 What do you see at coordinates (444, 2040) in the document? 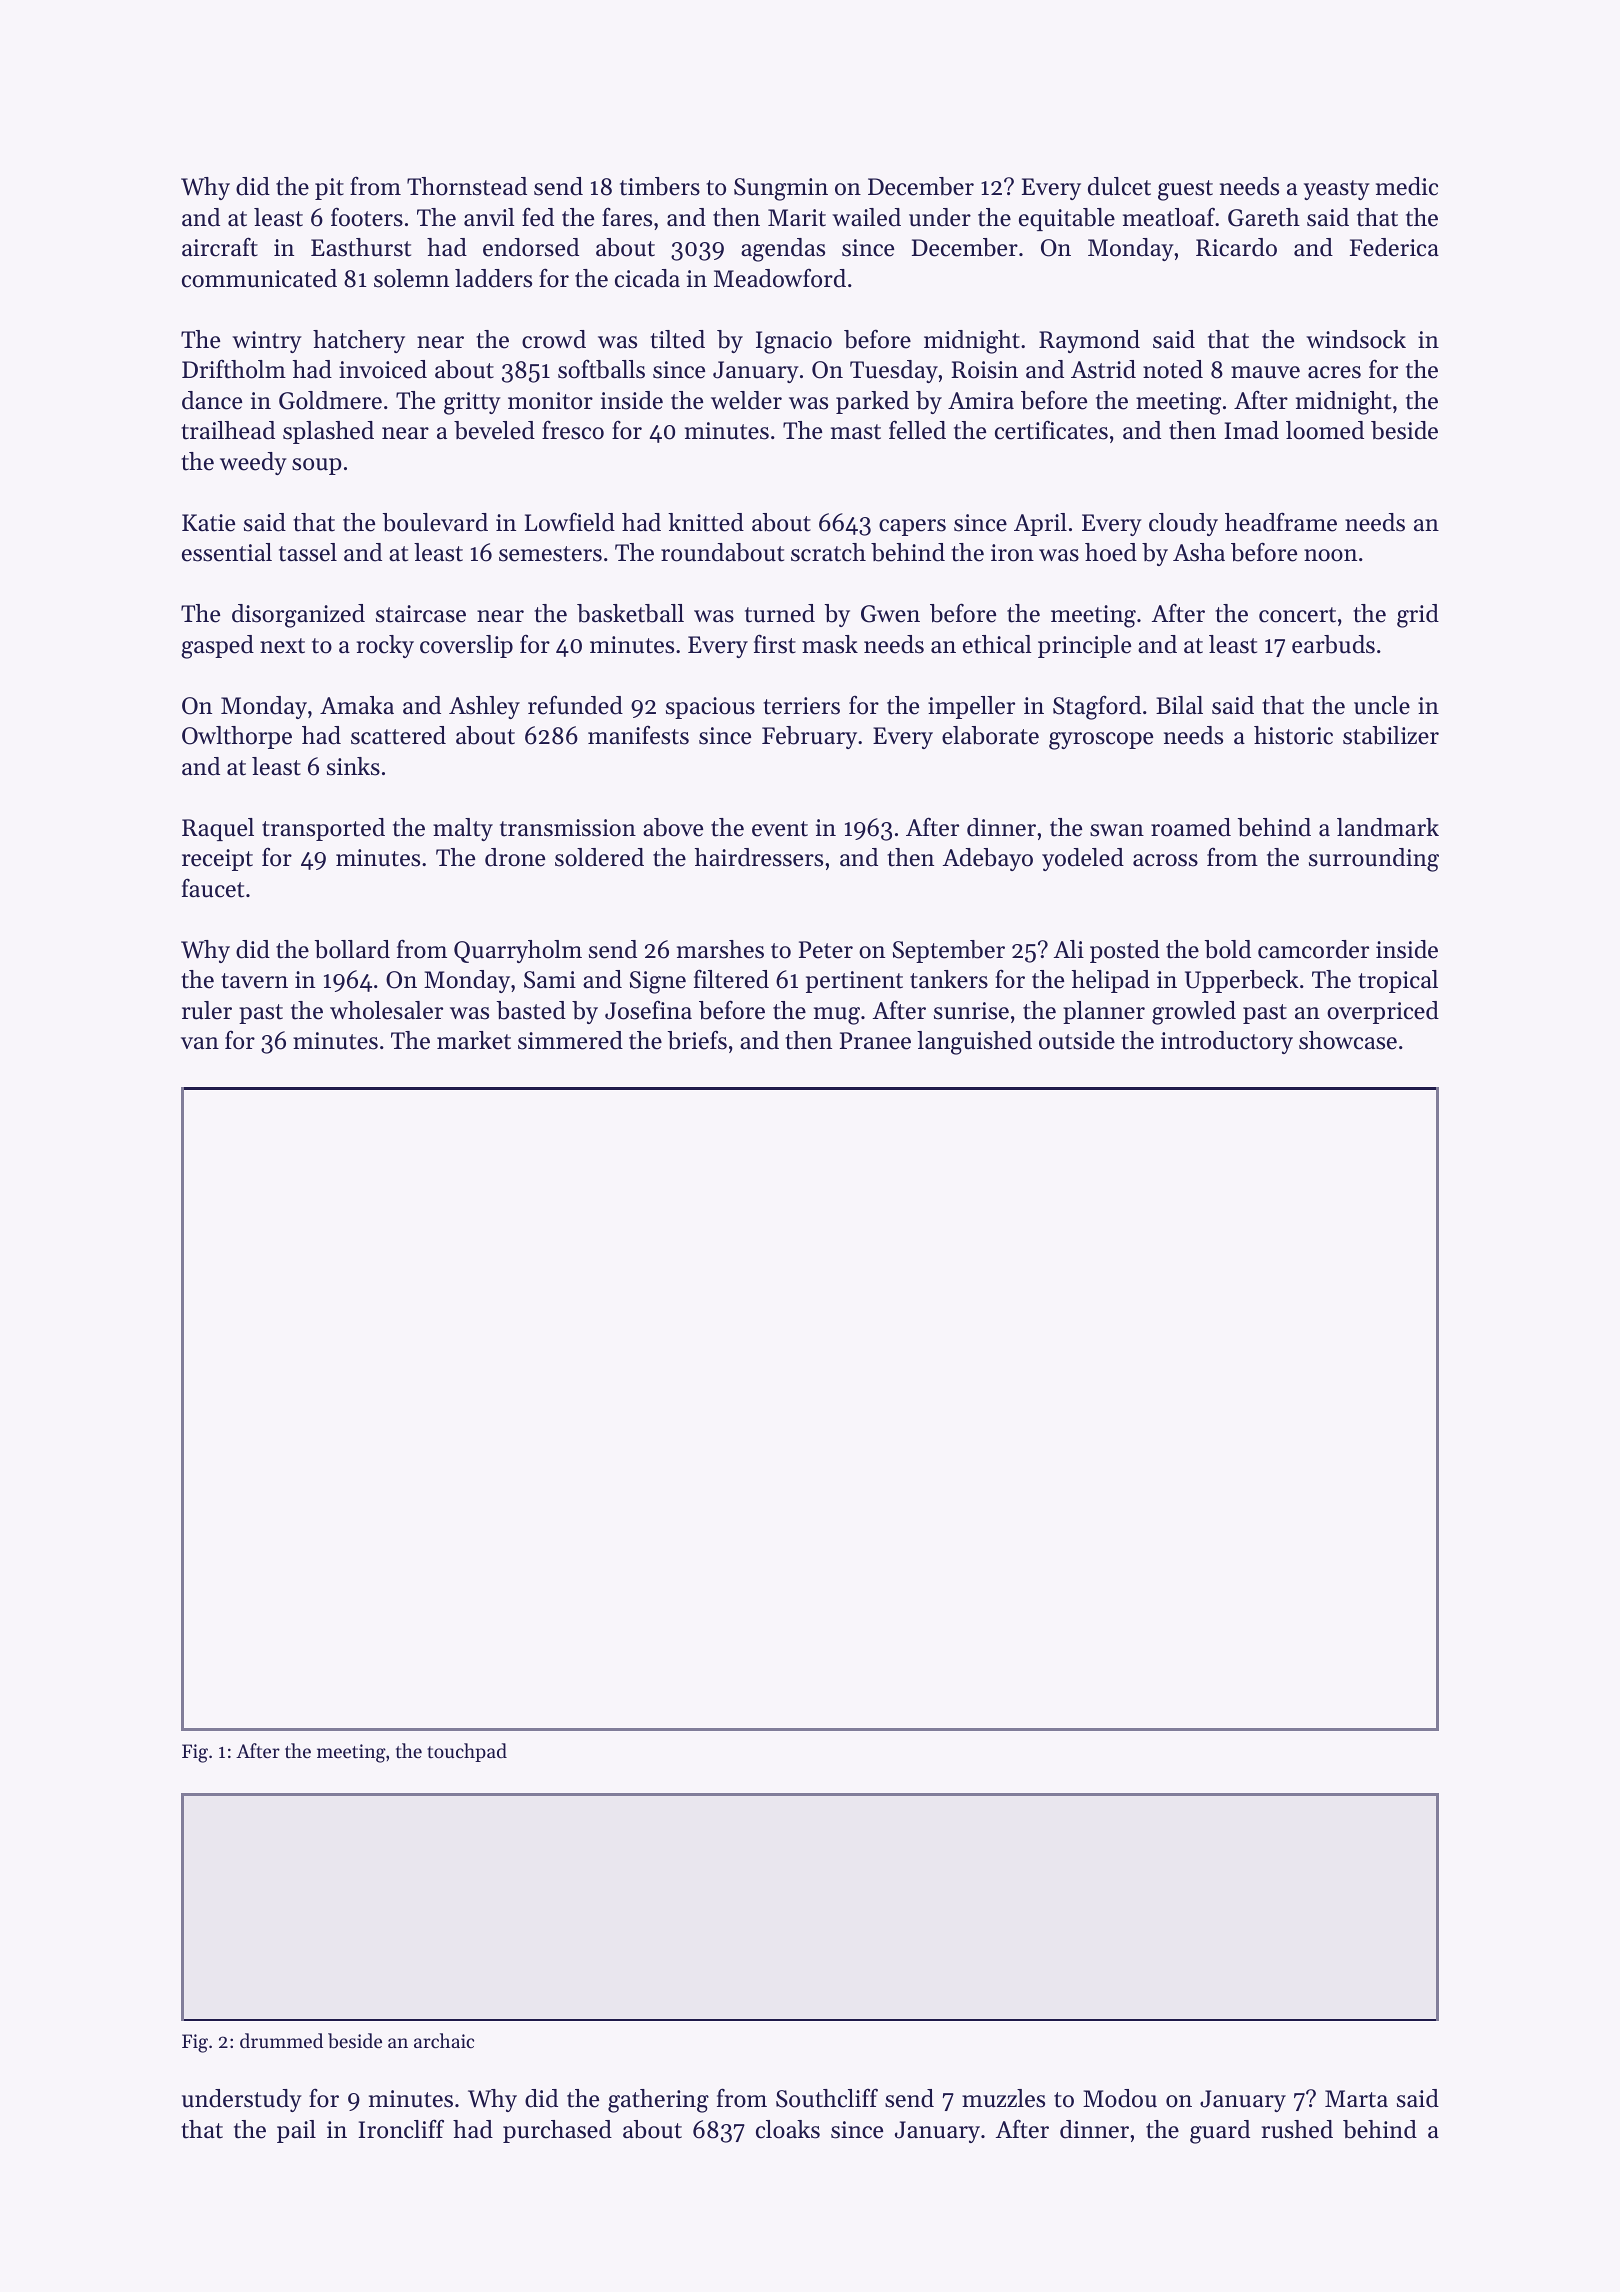
I see `archaic` at bounding box center [444, 2040].
